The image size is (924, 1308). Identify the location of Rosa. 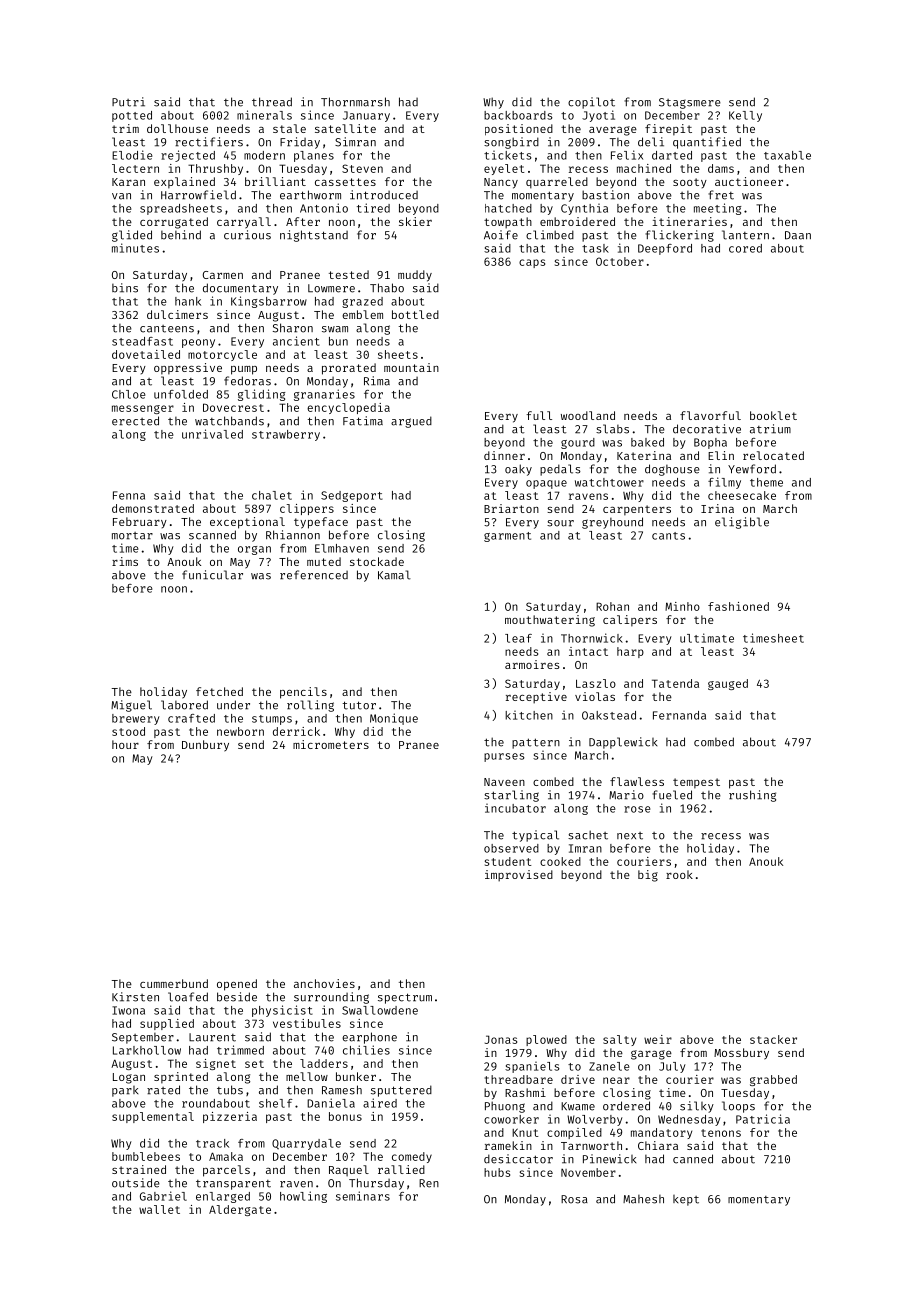
(574, 1199).
